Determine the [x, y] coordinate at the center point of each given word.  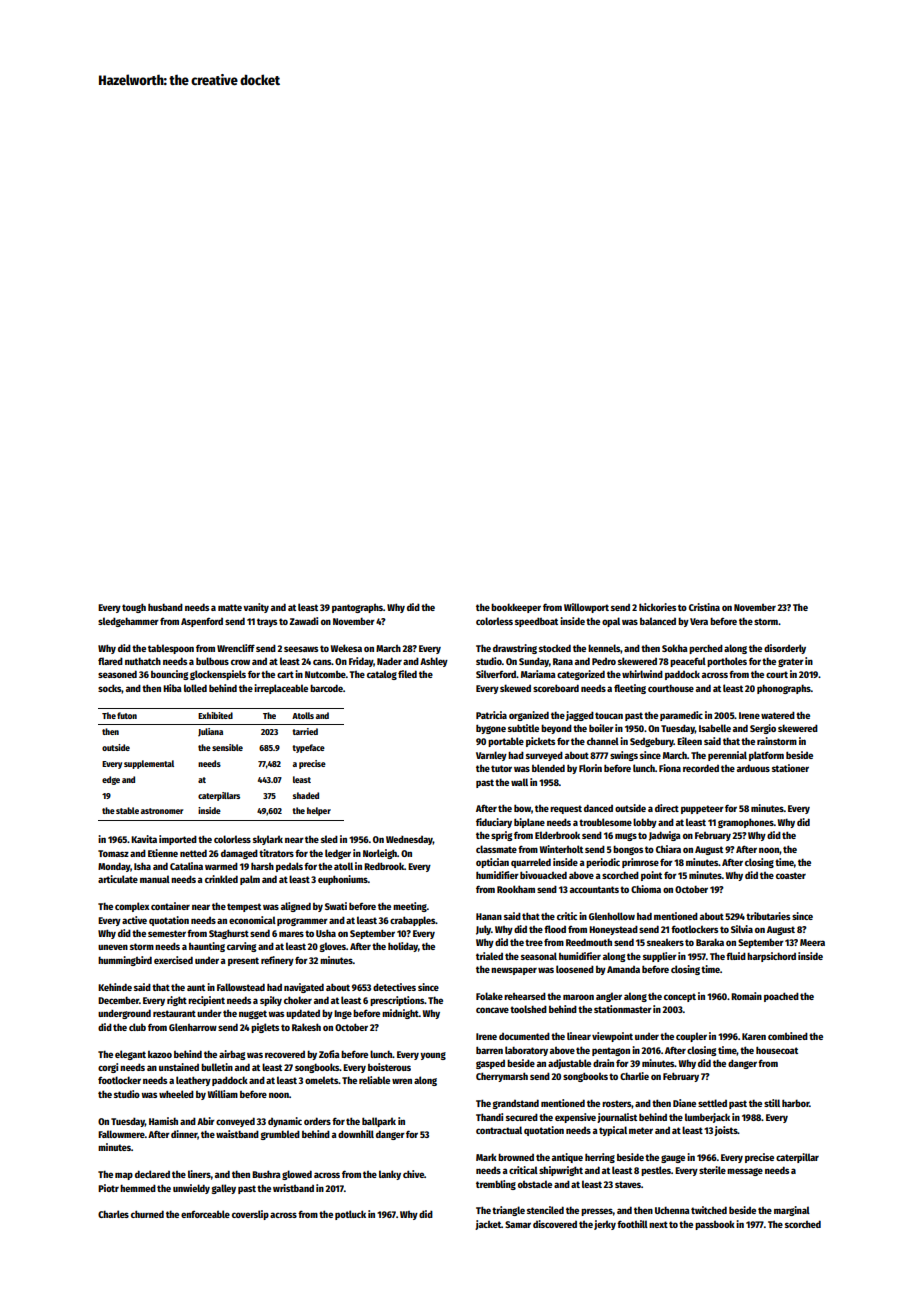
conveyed [235, 1122]
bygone [491, 729]
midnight [400, 1014]
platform [766, 756]
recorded [701, 768]
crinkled [221, 879]
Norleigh [380, 854]
